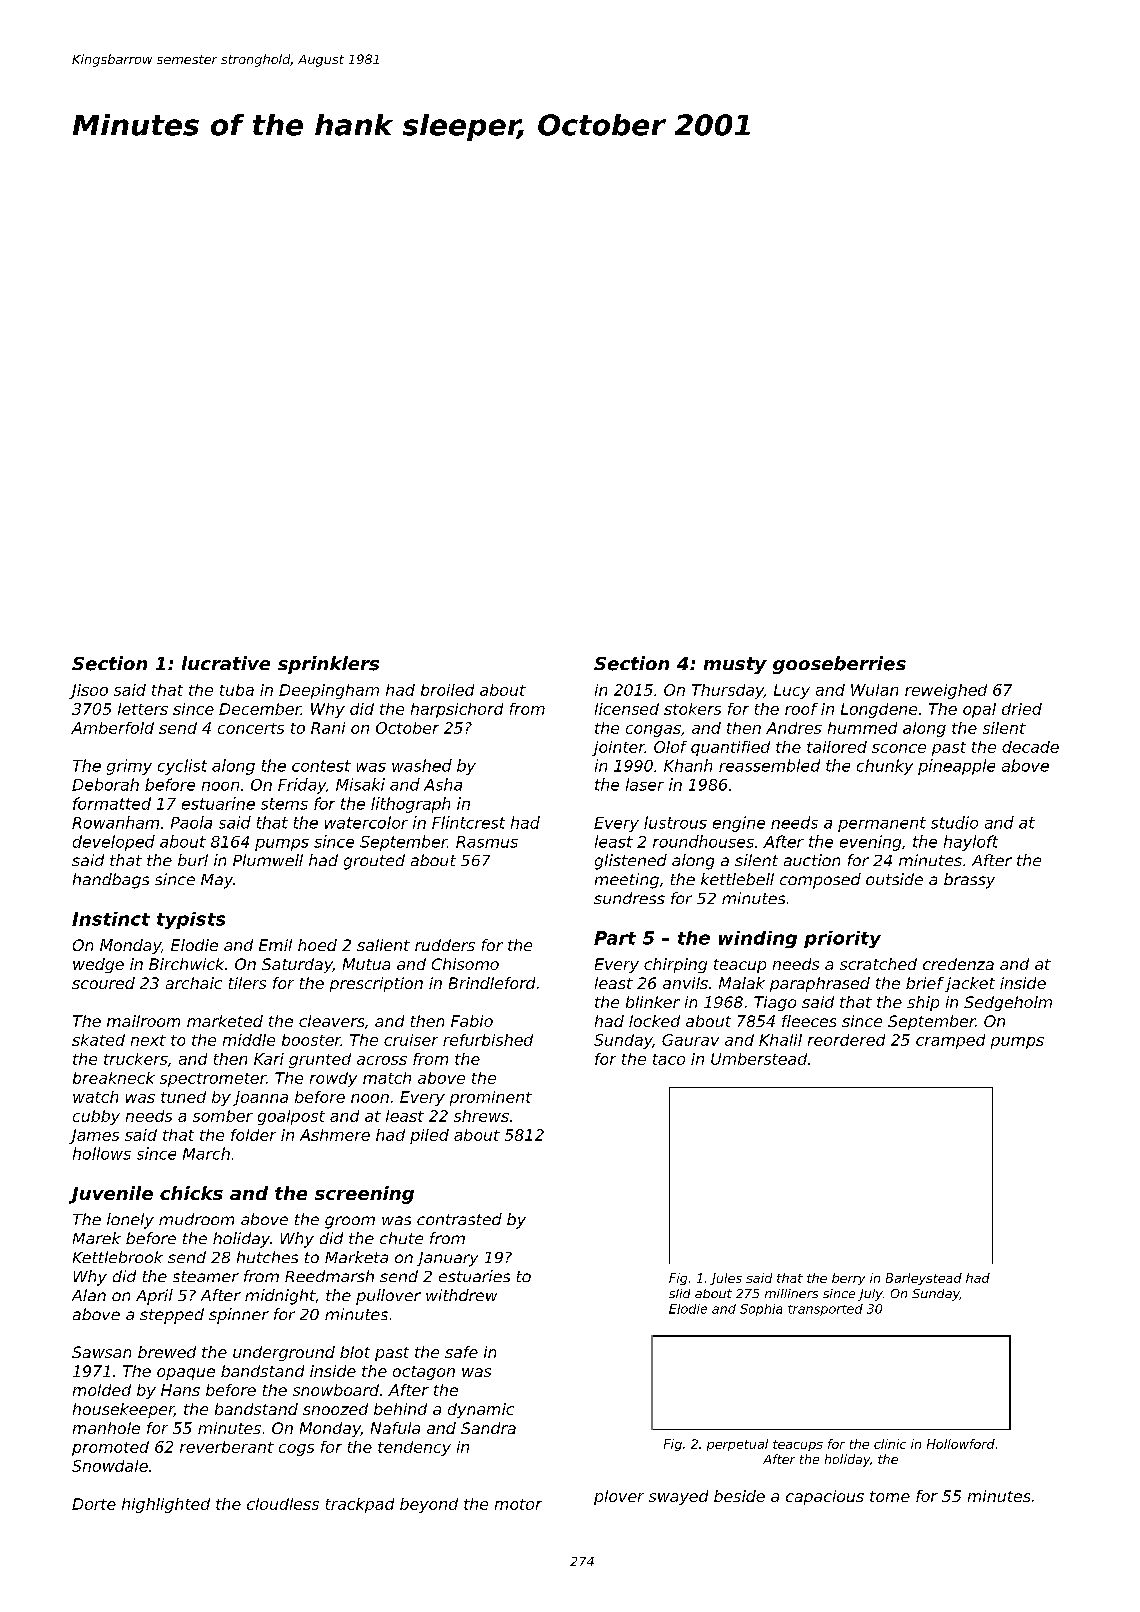 Image resolution: width=1140 pixels, height=1612 pixels. What do you see at coordinates (226, 663) in the document?
I see `lucrative` at bounding box center [226, 663].
